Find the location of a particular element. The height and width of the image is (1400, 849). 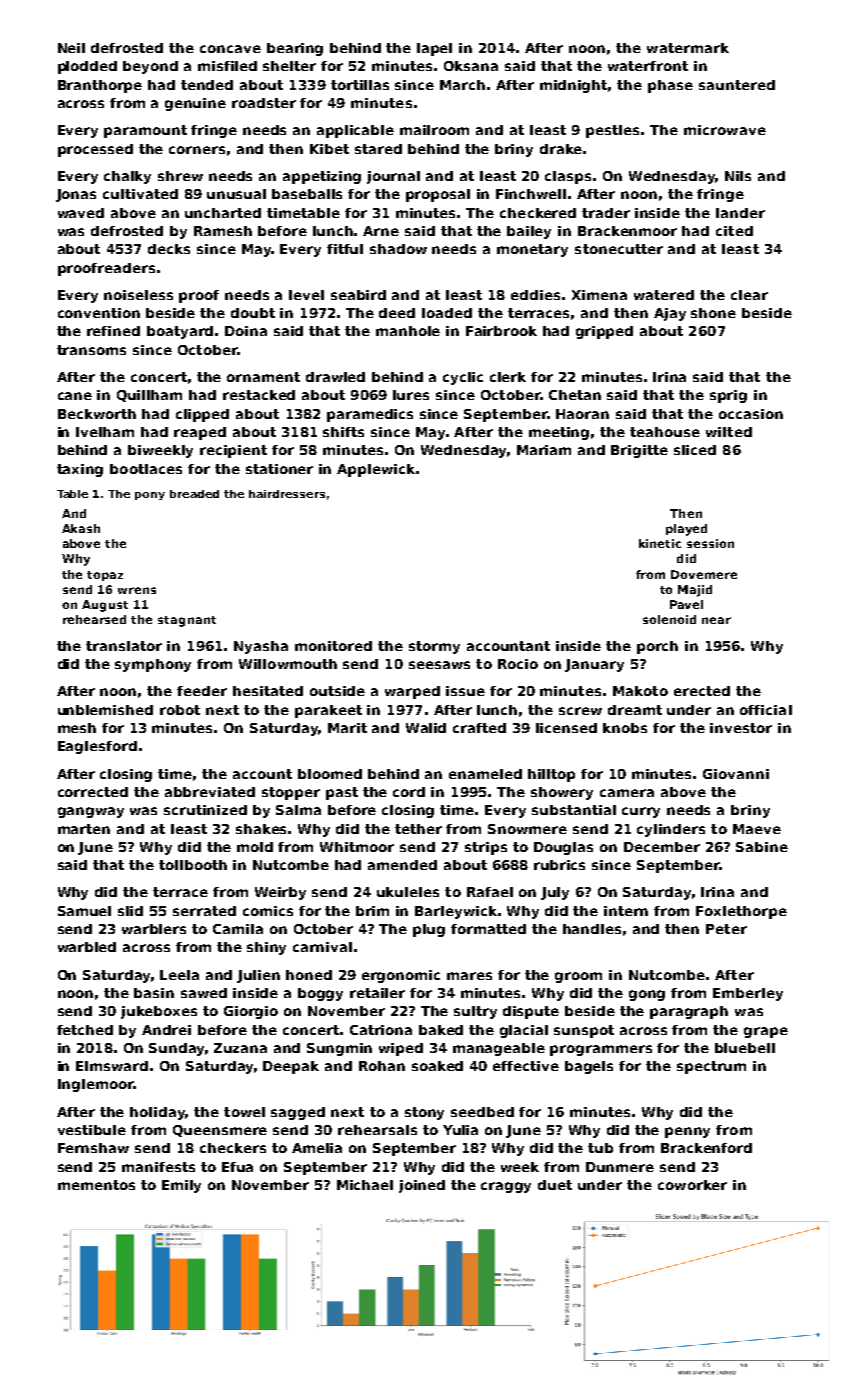

Dunmere is located at coordinates (620, 1167).
